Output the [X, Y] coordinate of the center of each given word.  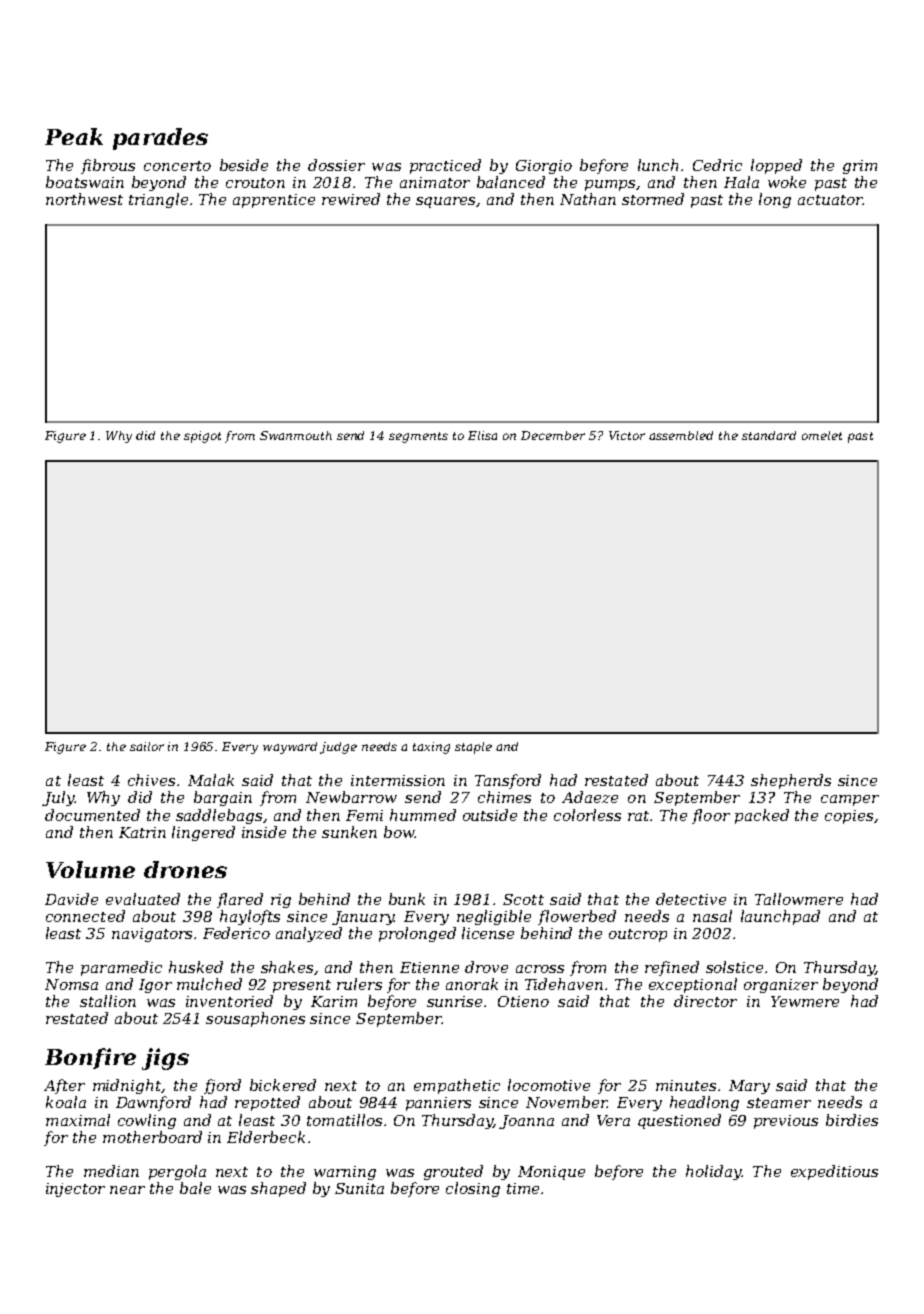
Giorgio [544, 167]
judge [338, 748]
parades [160, 139]
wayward [290, 748]
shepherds [791, 781]
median [111, 1171]
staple [473, 748]
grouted [453, 1172]
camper [850, 800]
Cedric [717, 165]
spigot [202, 437]
